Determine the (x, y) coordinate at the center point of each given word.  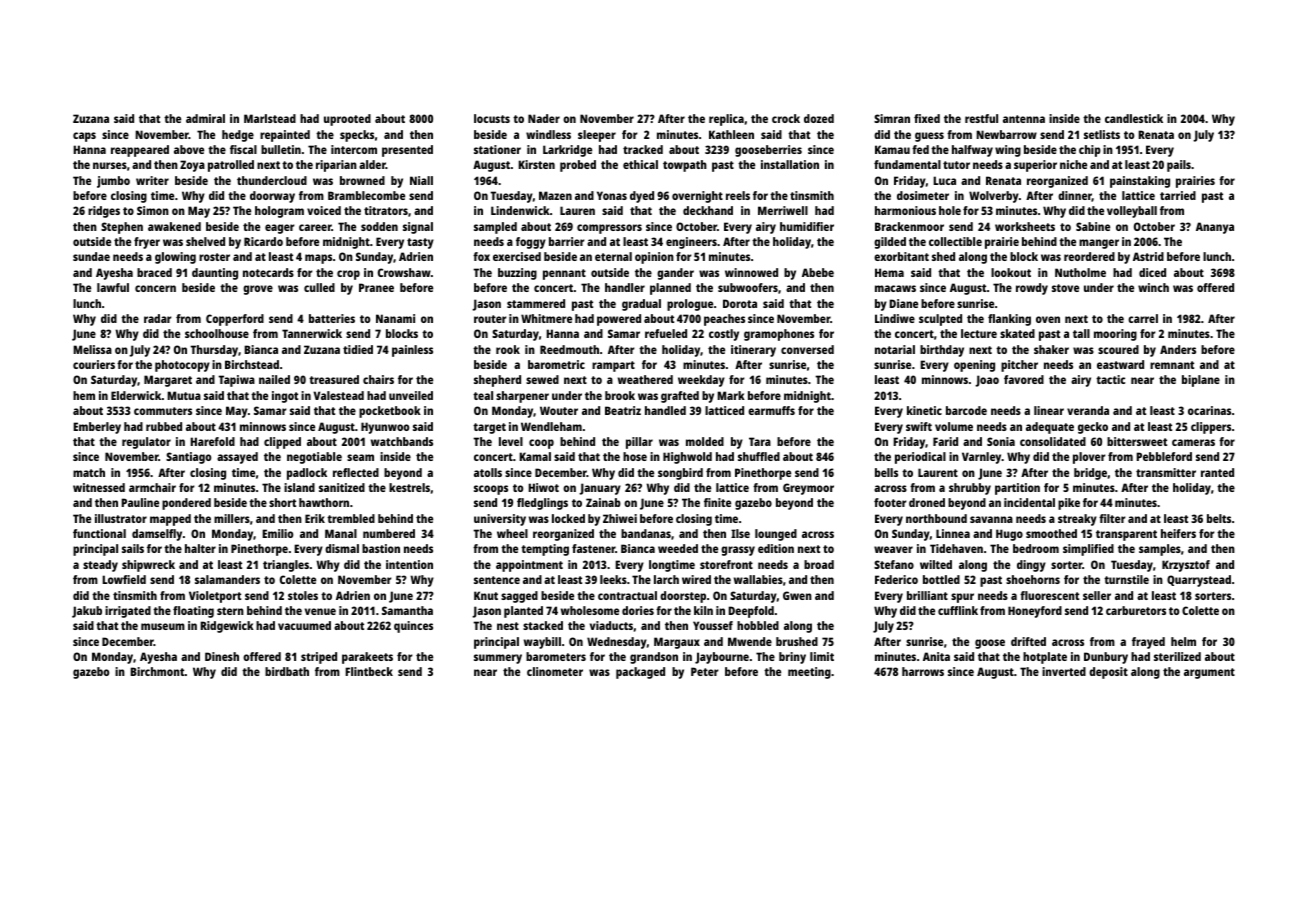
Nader (544, 118)
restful (981, 118)
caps (84, 137)
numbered (389, 533)
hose (635, 456)
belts (1219, 518)
